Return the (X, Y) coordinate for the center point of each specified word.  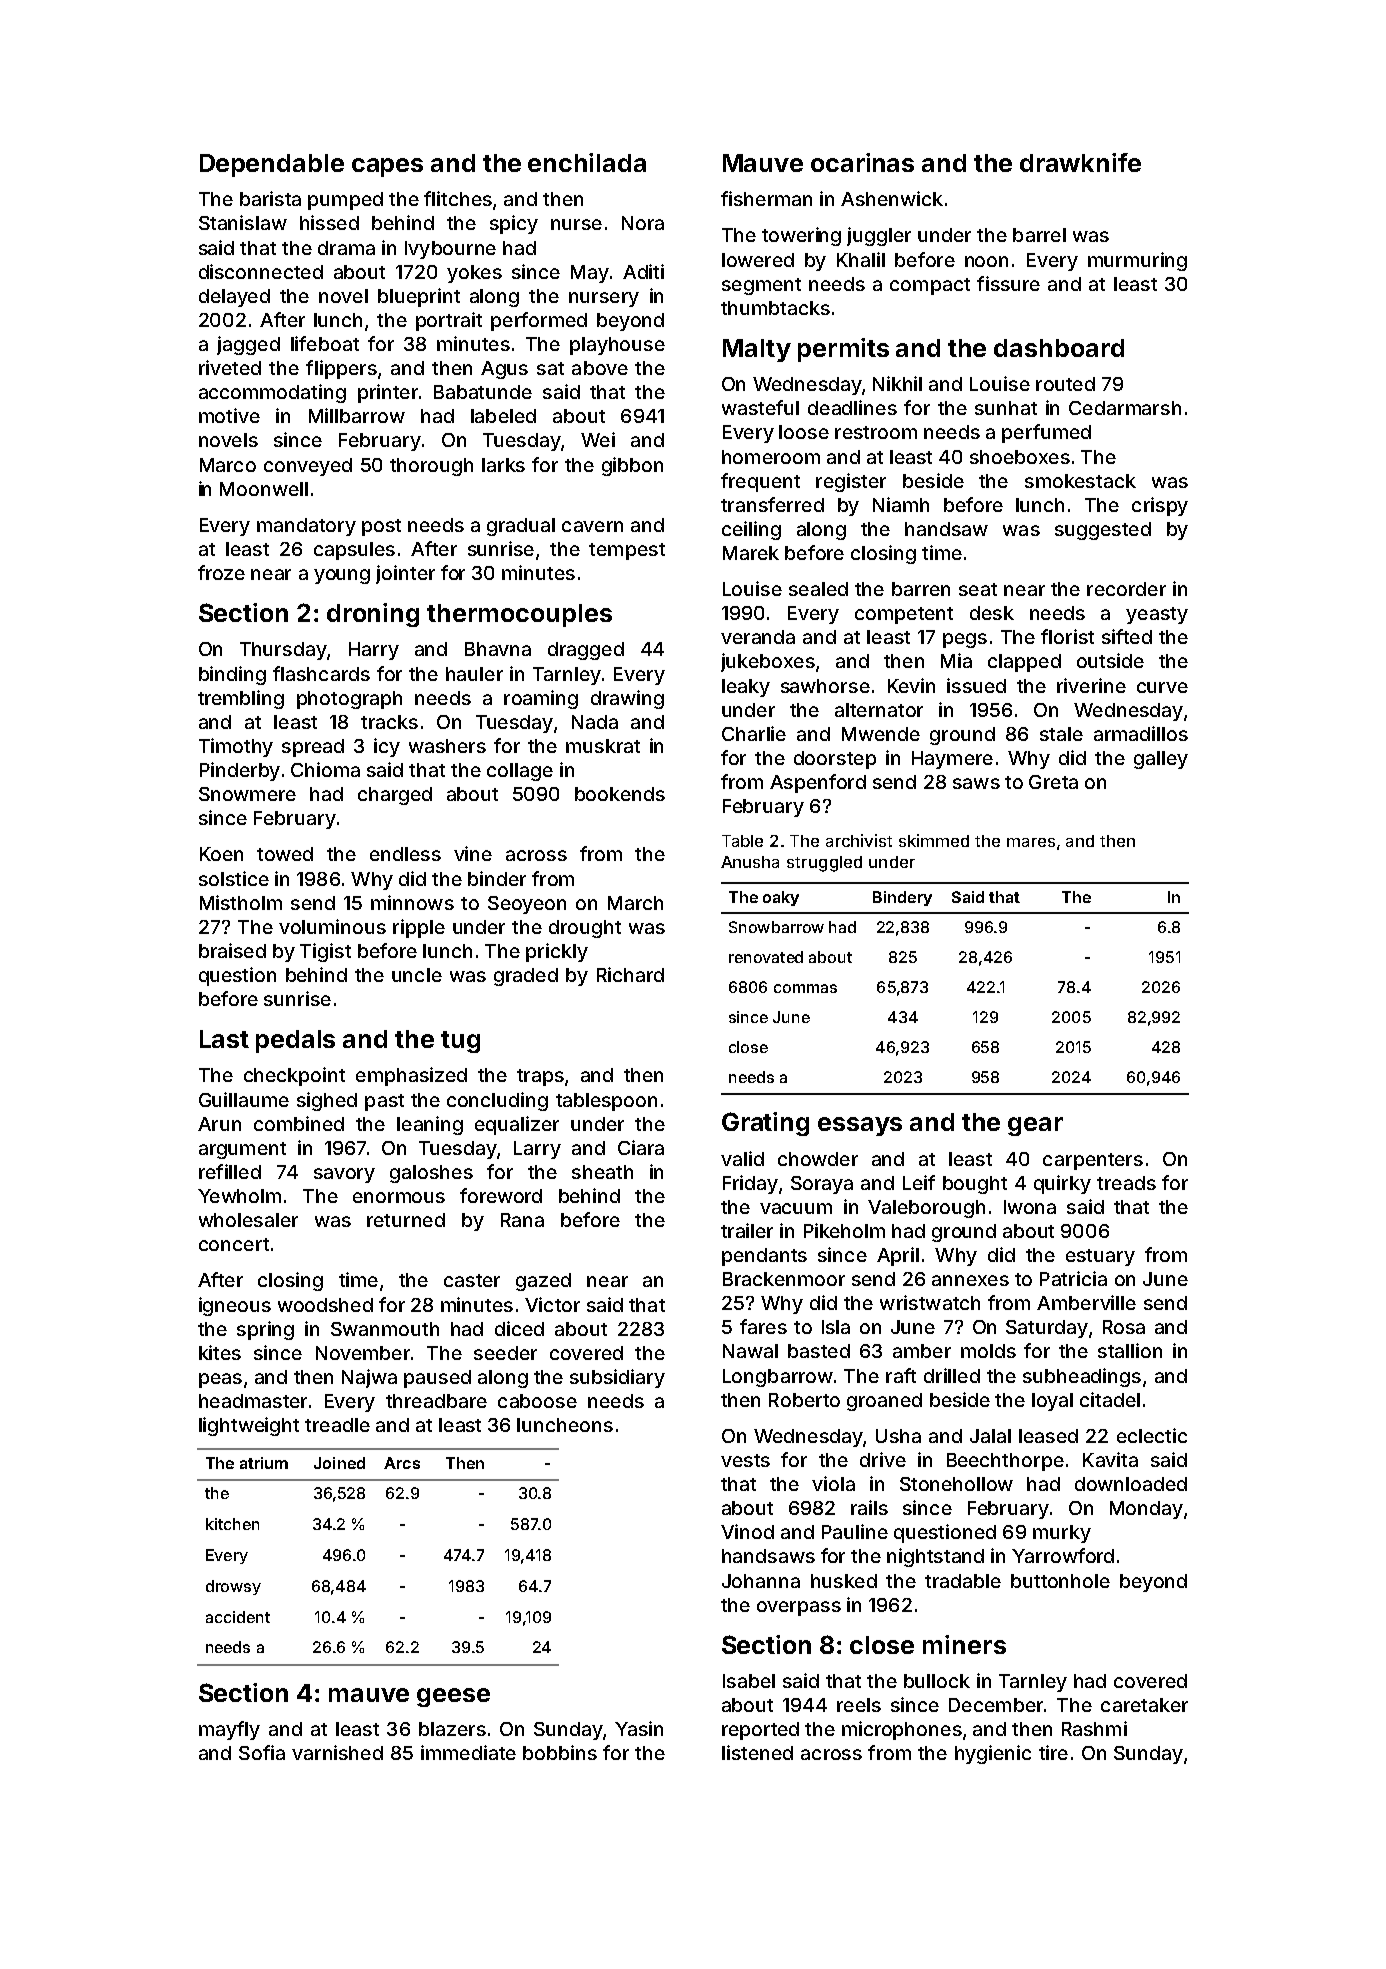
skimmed (934, 840)
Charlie (754, 733)
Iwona (1030, 1207)
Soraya (822, 1185)
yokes (474, 274)
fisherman (766, 198)
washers (447, 746)
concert (234, 1244)
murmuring (1137, 261)
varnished (337, 1752)
